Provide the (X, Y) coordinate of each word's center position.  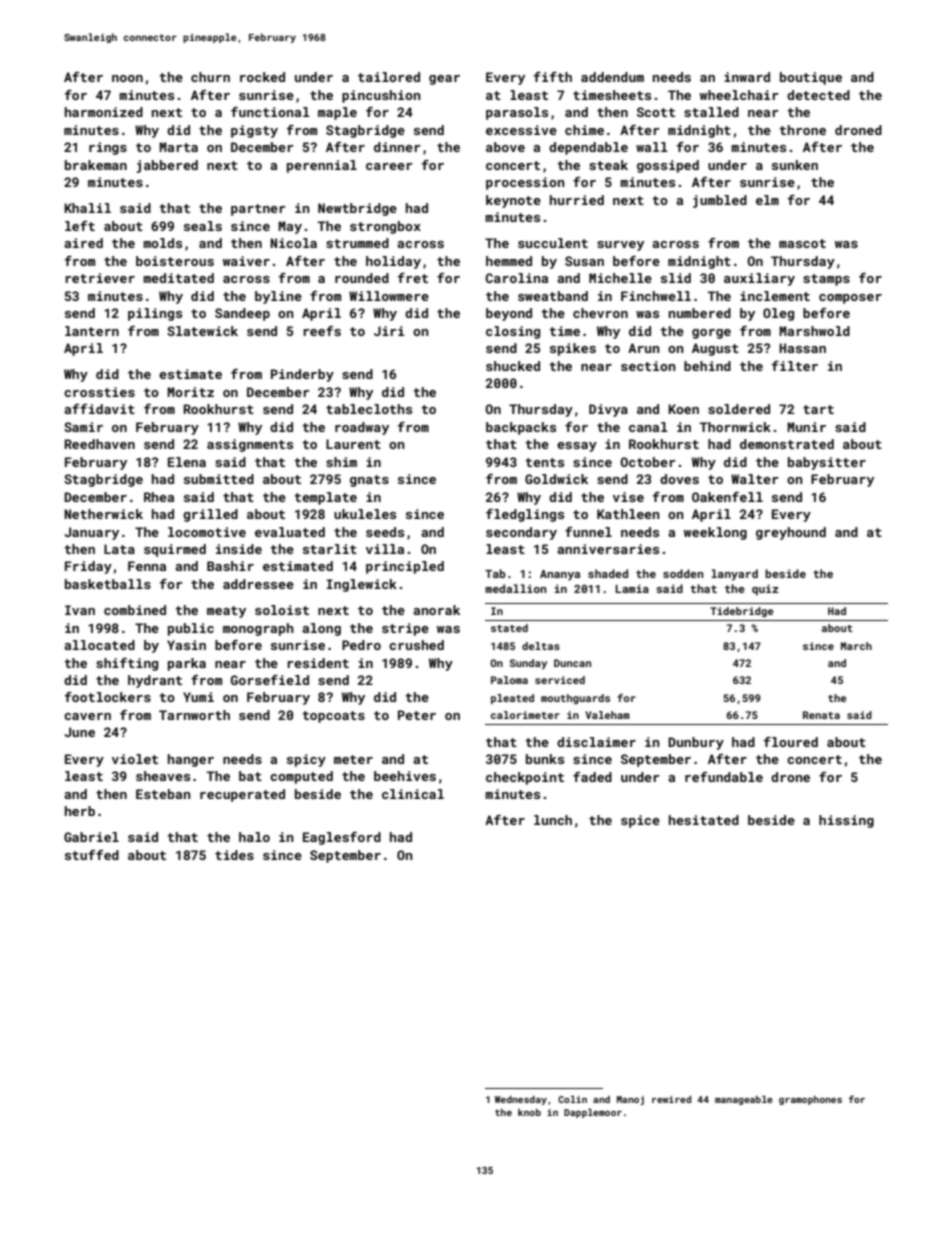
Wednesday (521, 1100)
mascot (802, 243)
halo (254, 837)
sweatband (553, 296)
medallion (515, 588)
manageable (744, 1100)
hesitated (704, 820)
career (389, 166)
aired (83, 243)
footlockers (107, 697)
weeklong (715, 533)
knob (529, 1112)
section (648, 366)
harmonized (104, 112)
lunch (553, 820)
